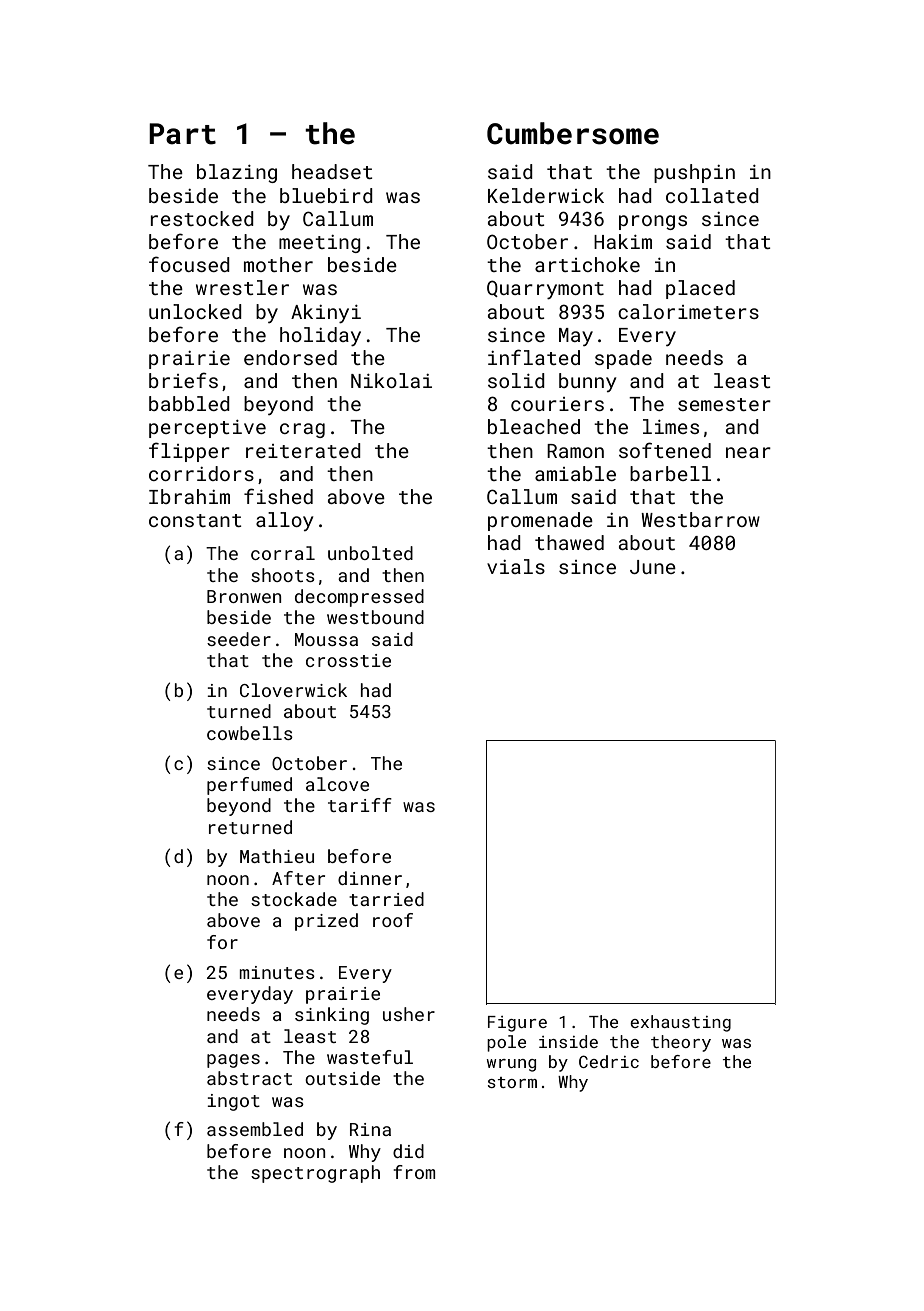 The width and height of the page is (924, 1311). Describe the element at coordinates (201, 473) in the page. I see `corridors` at that location.
